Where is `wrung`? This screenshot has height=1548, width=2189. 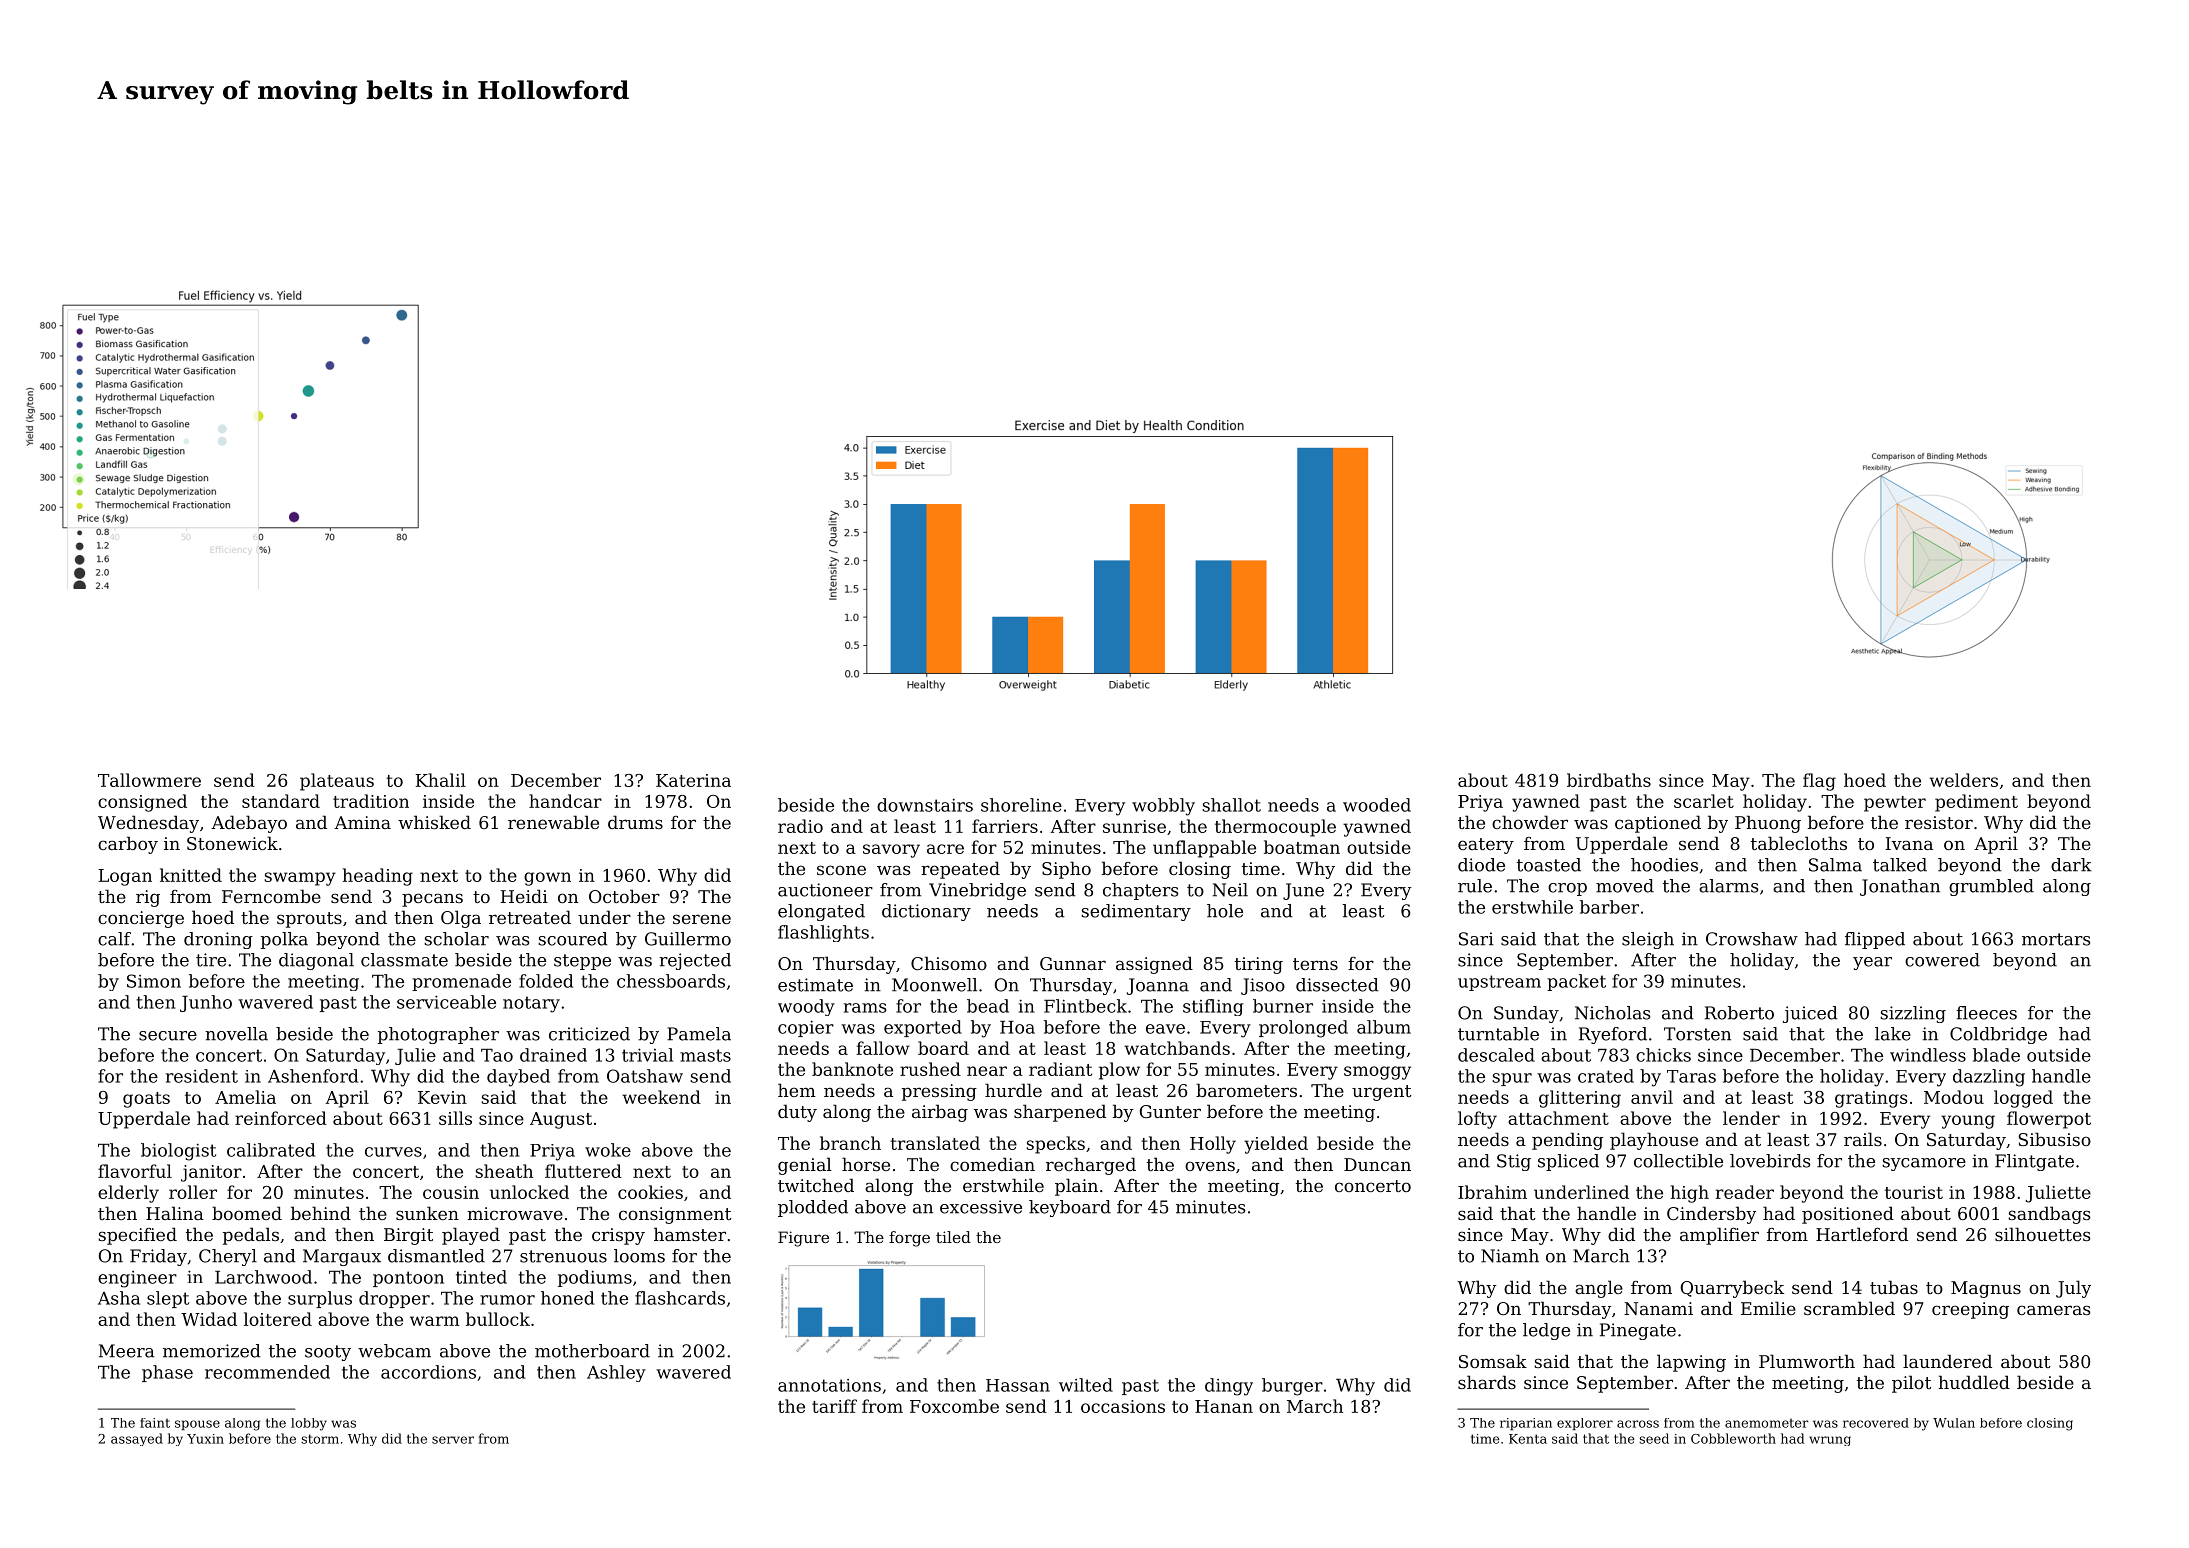 wrung is located at coordinates (1830, 1441).
